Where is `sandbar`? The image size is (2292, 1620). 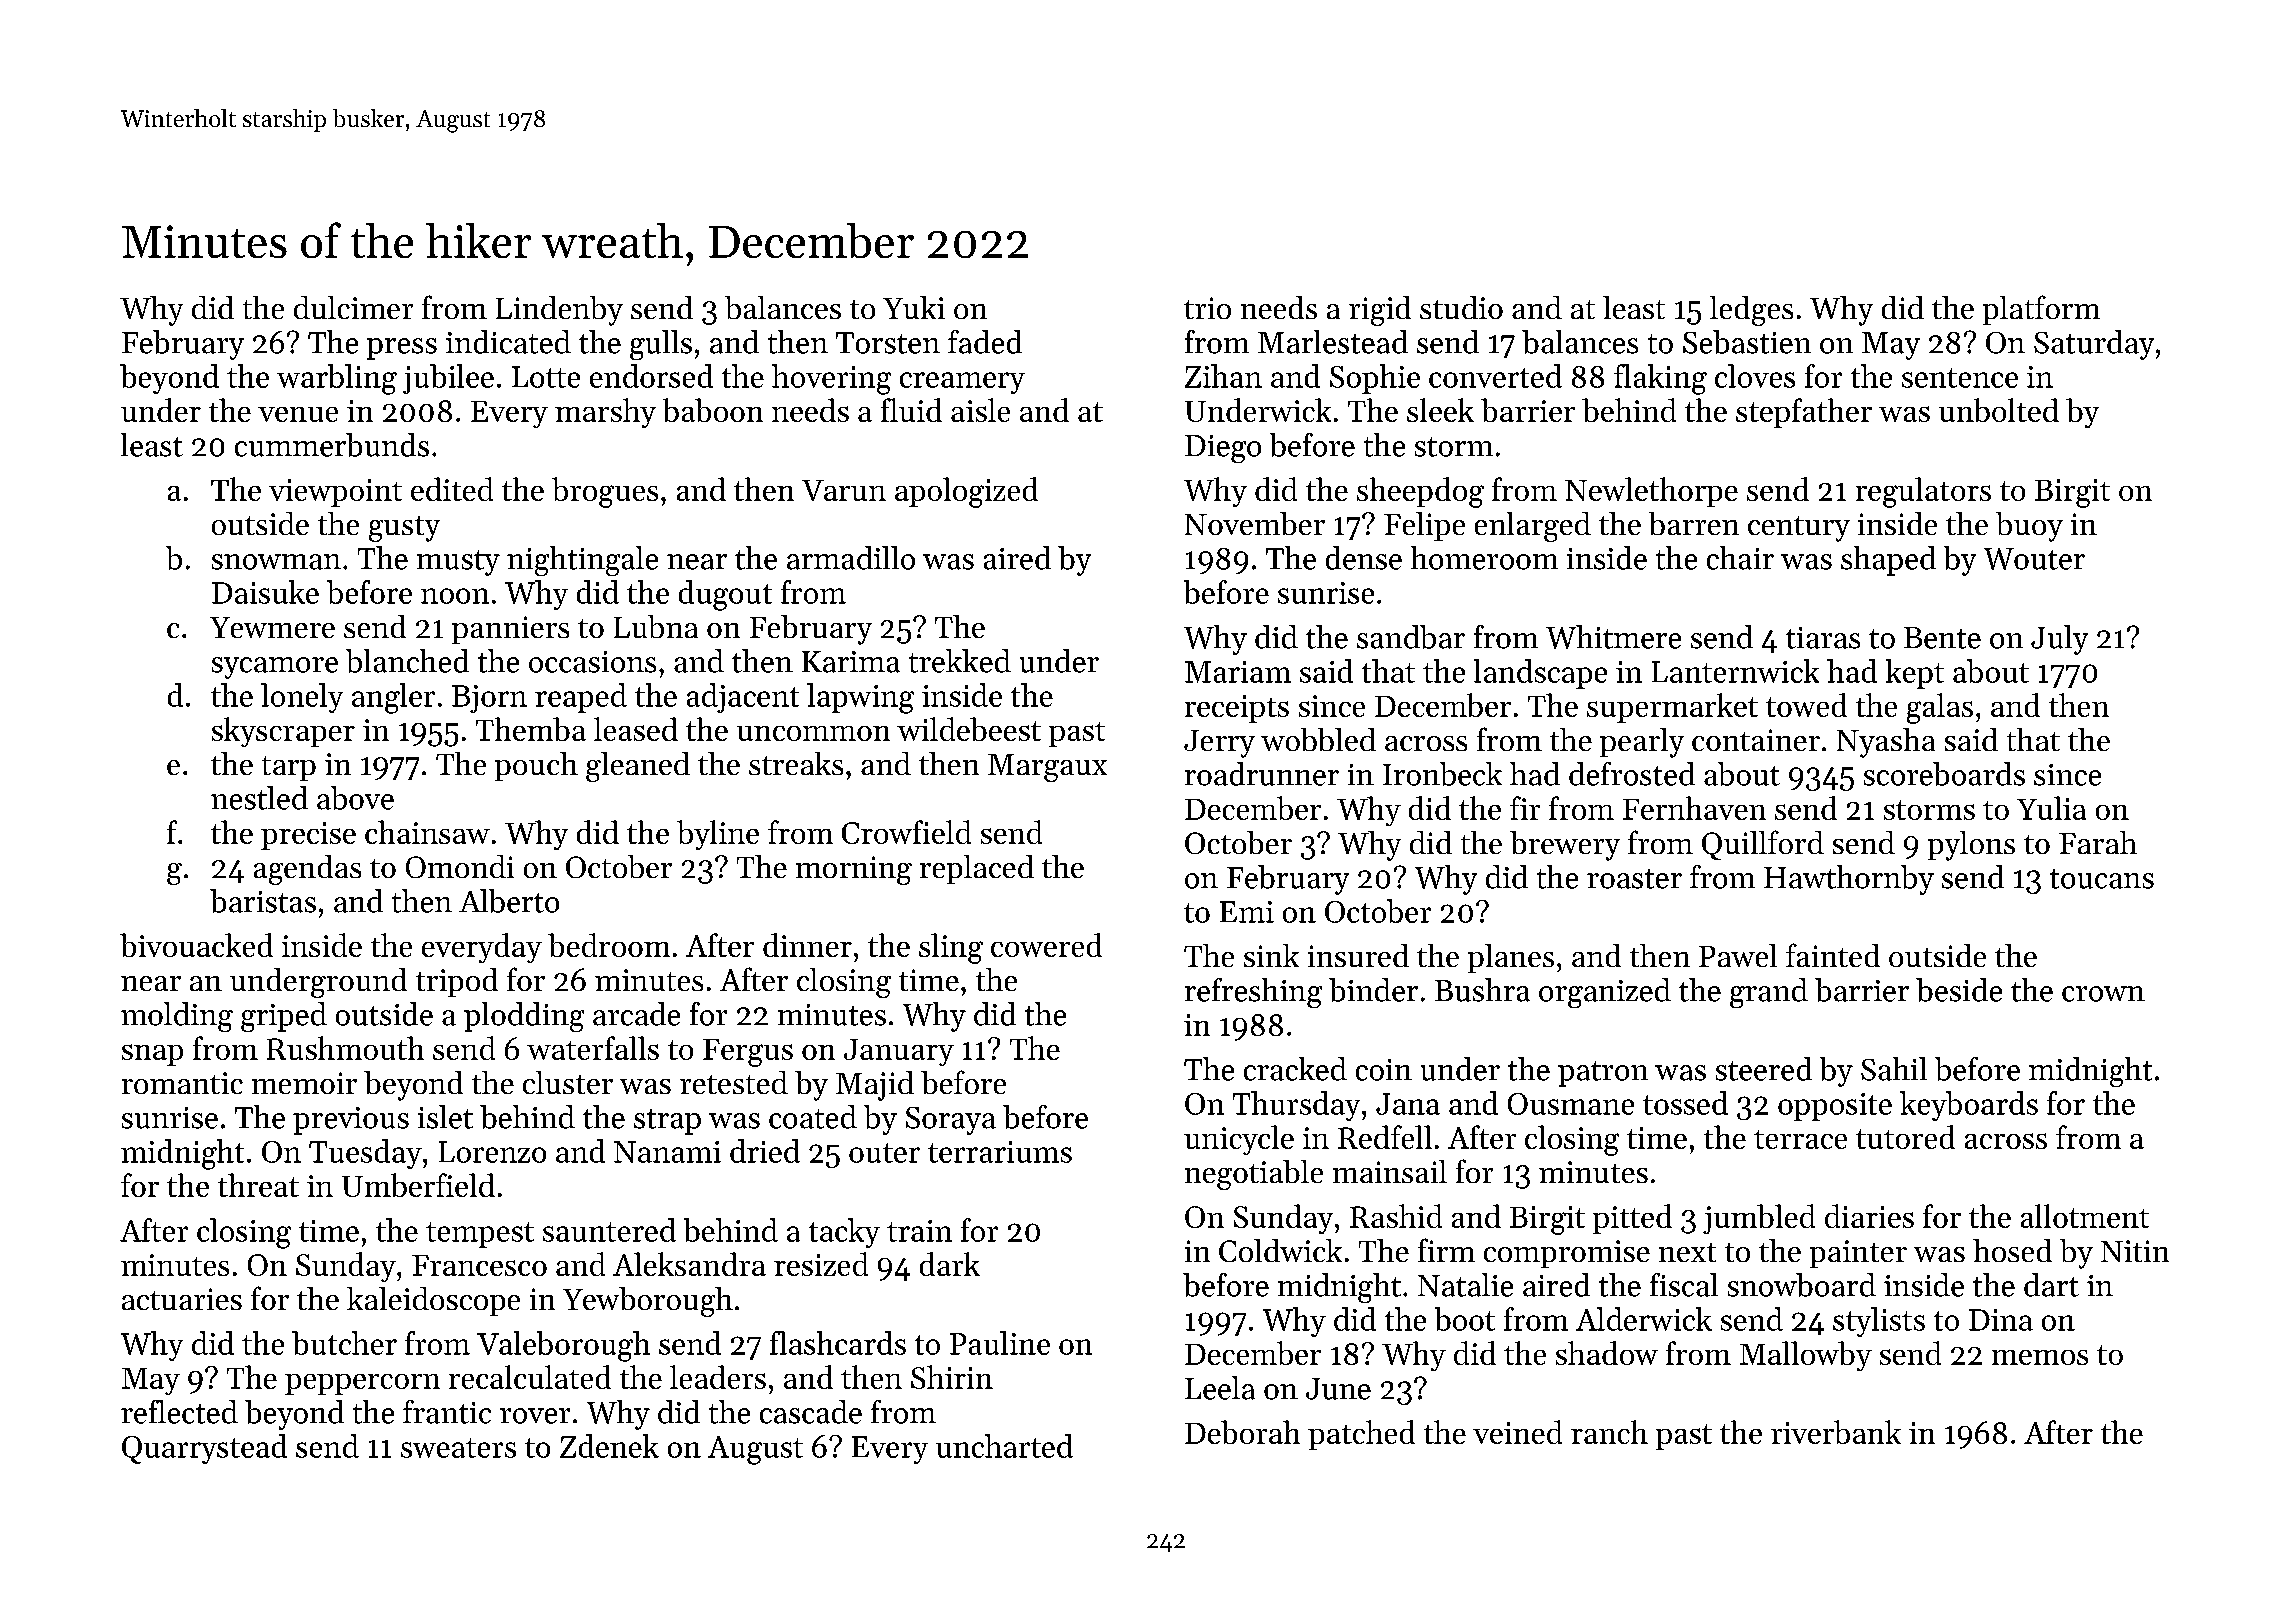 sandbar is located at coordinates (1411, 637).
